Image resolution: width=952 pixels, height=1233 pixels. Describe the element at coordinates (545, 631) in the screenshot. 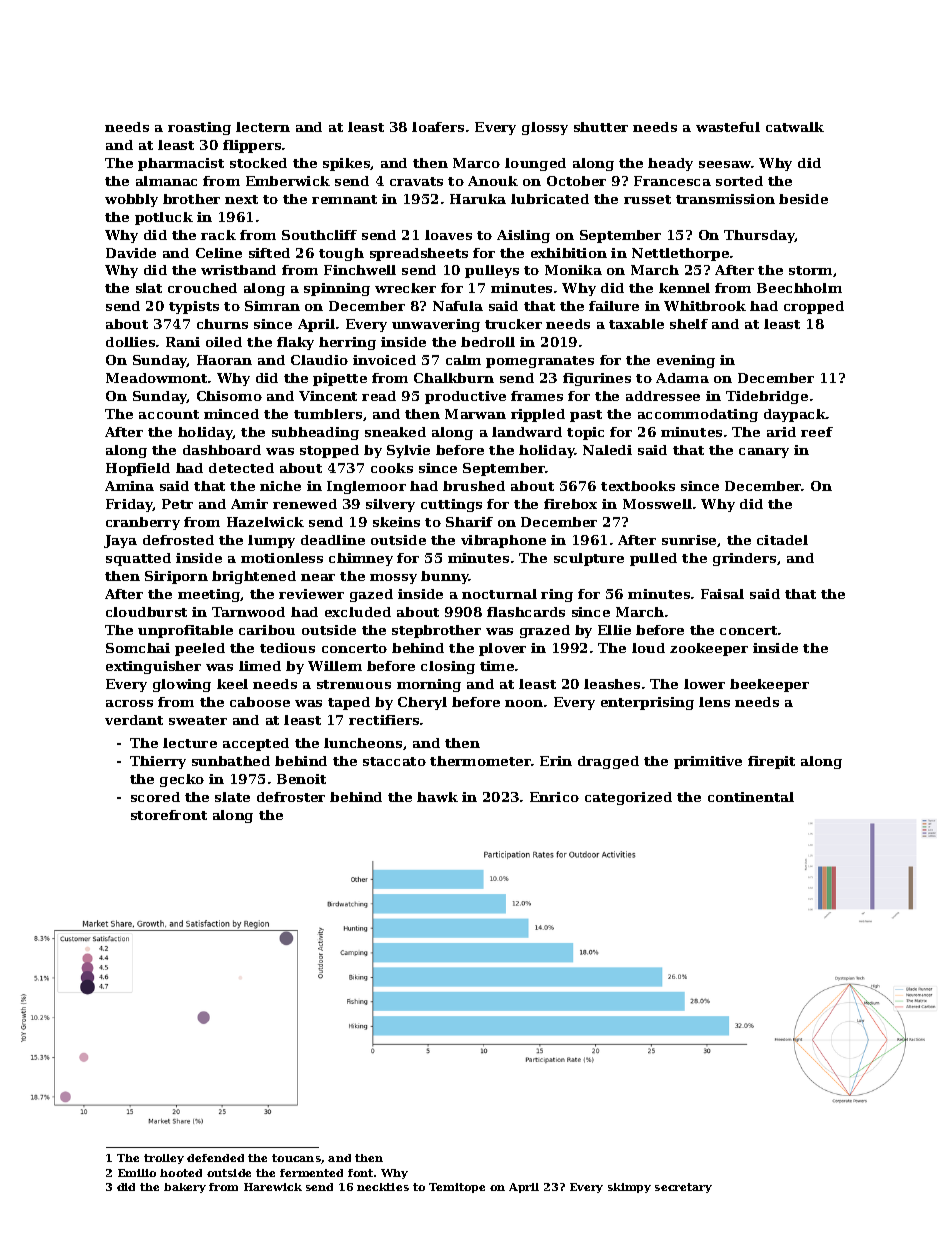

I see `grazed` at that location.
